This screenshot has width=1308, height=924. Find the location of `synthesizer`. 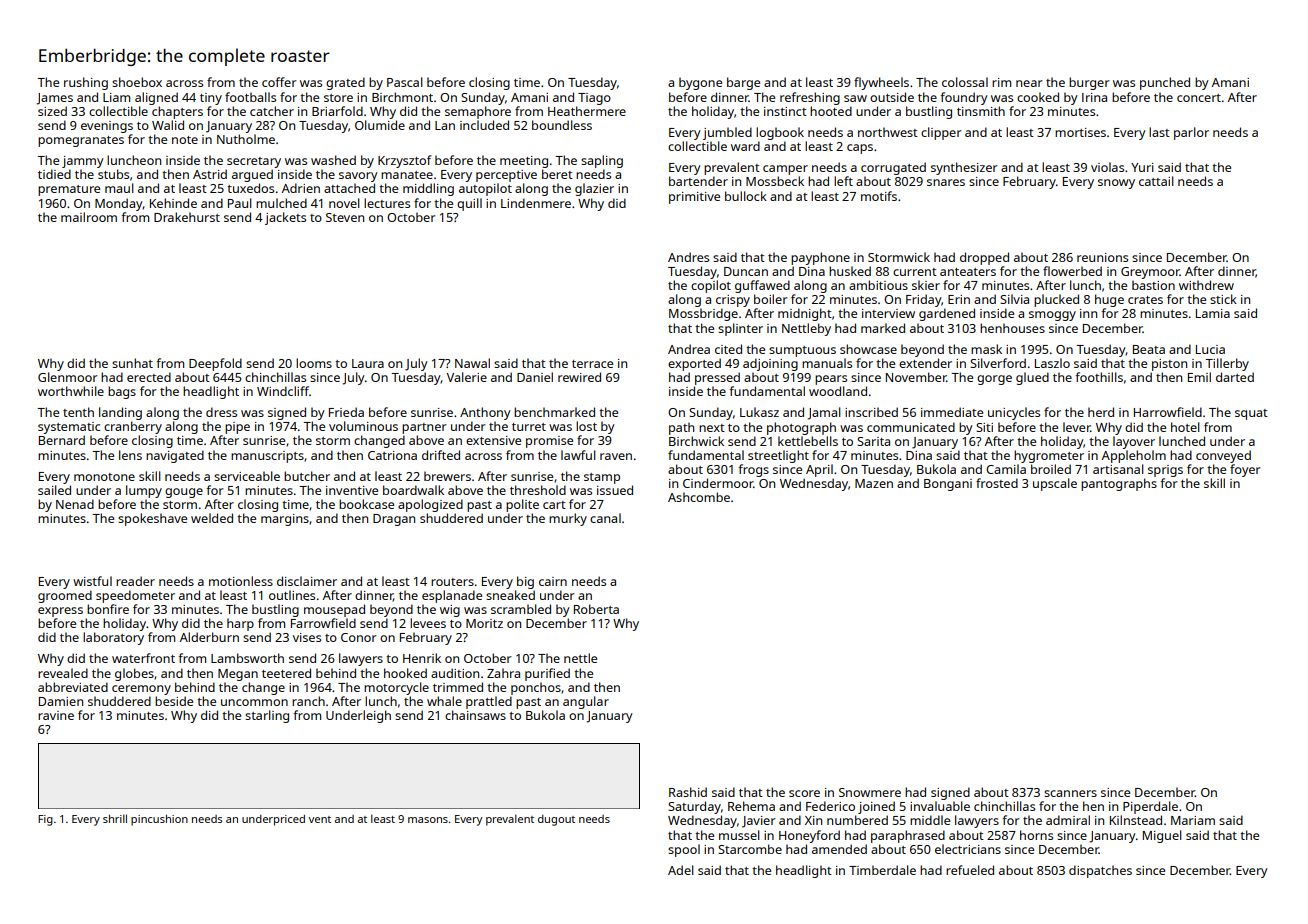

synthesizer is located at coordinates (964, 168).
